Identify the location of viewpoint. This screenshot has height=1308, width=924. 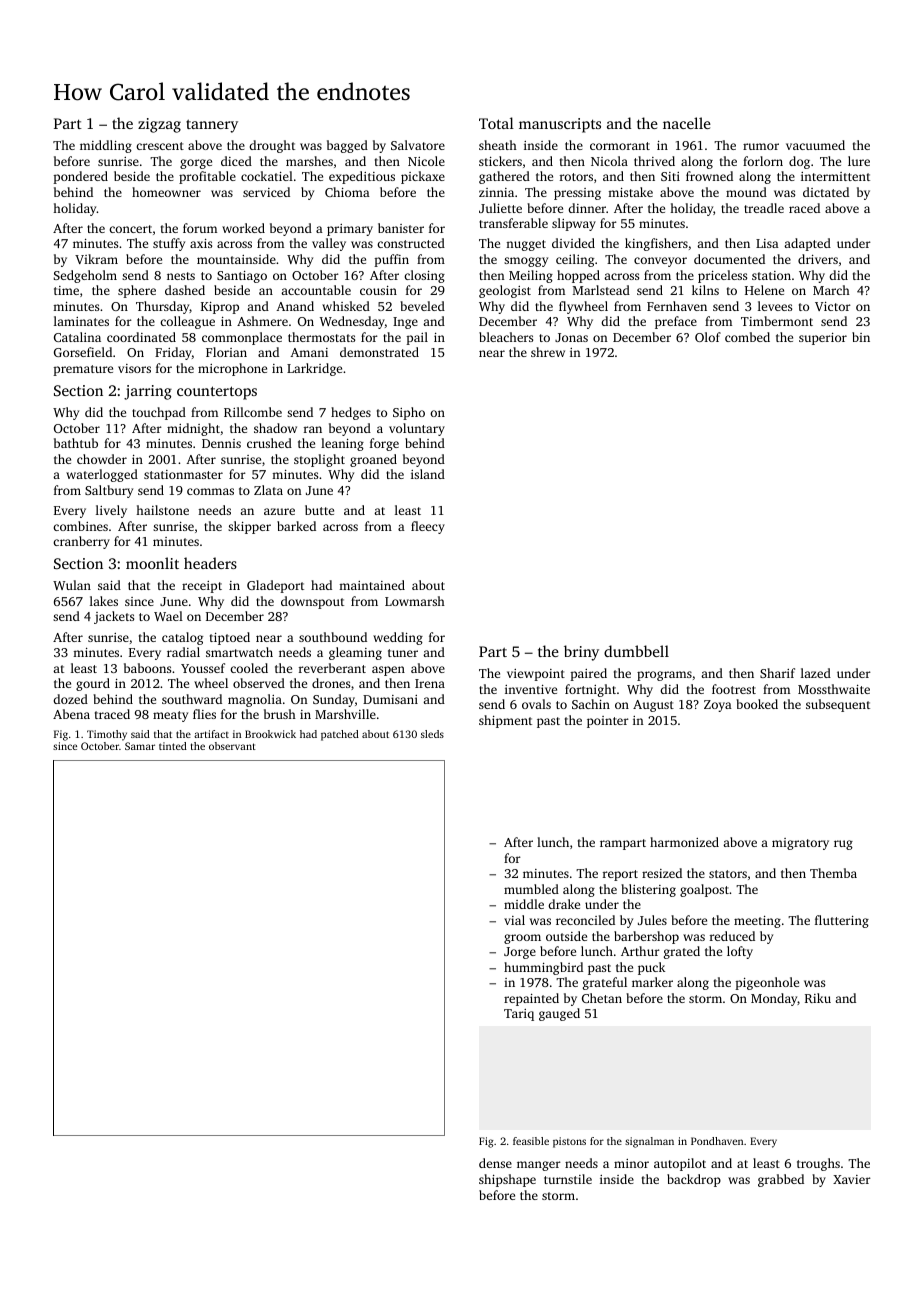
(536, 675).
